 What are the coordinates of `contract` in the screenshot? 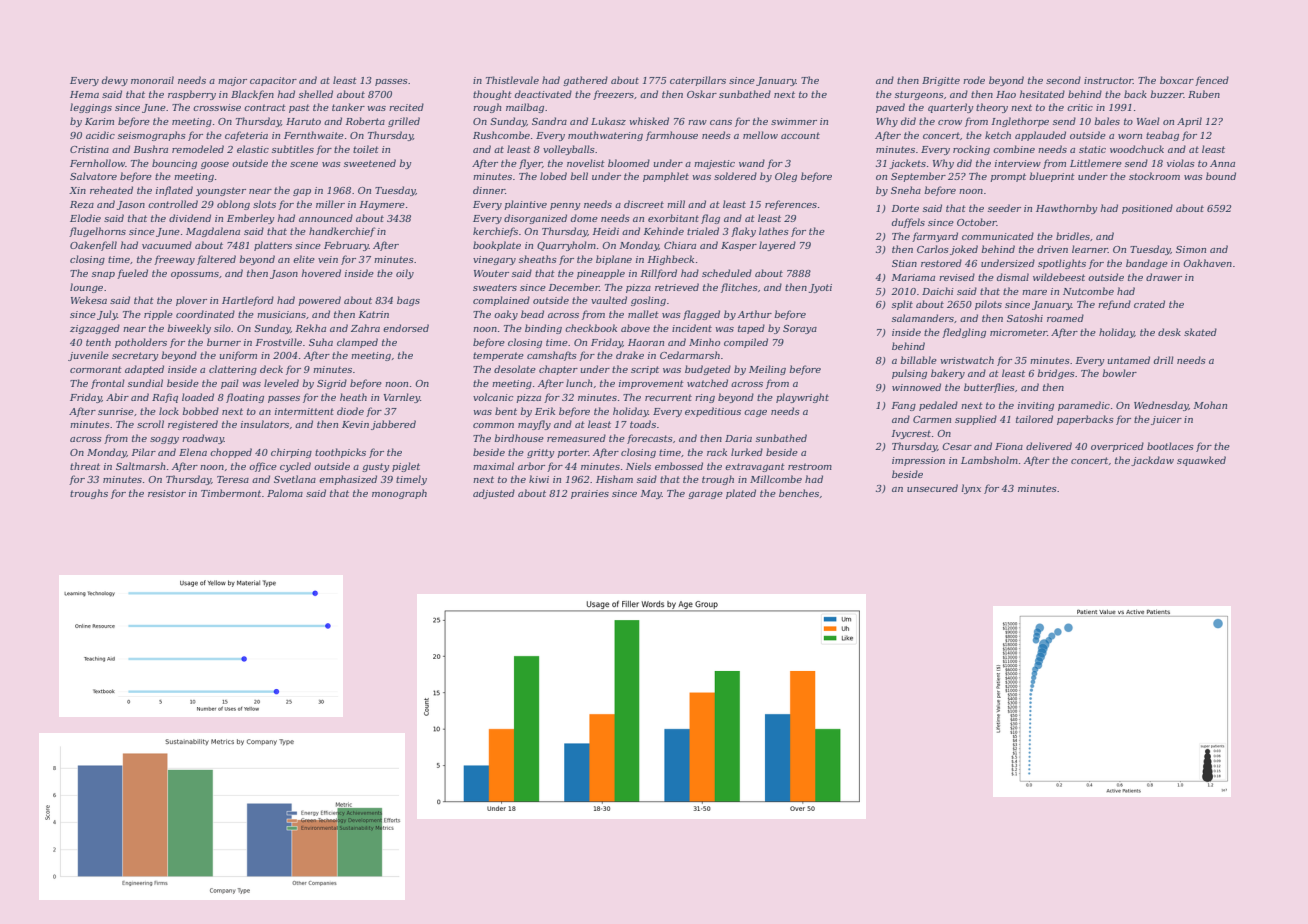 It's located at (265, 107).
